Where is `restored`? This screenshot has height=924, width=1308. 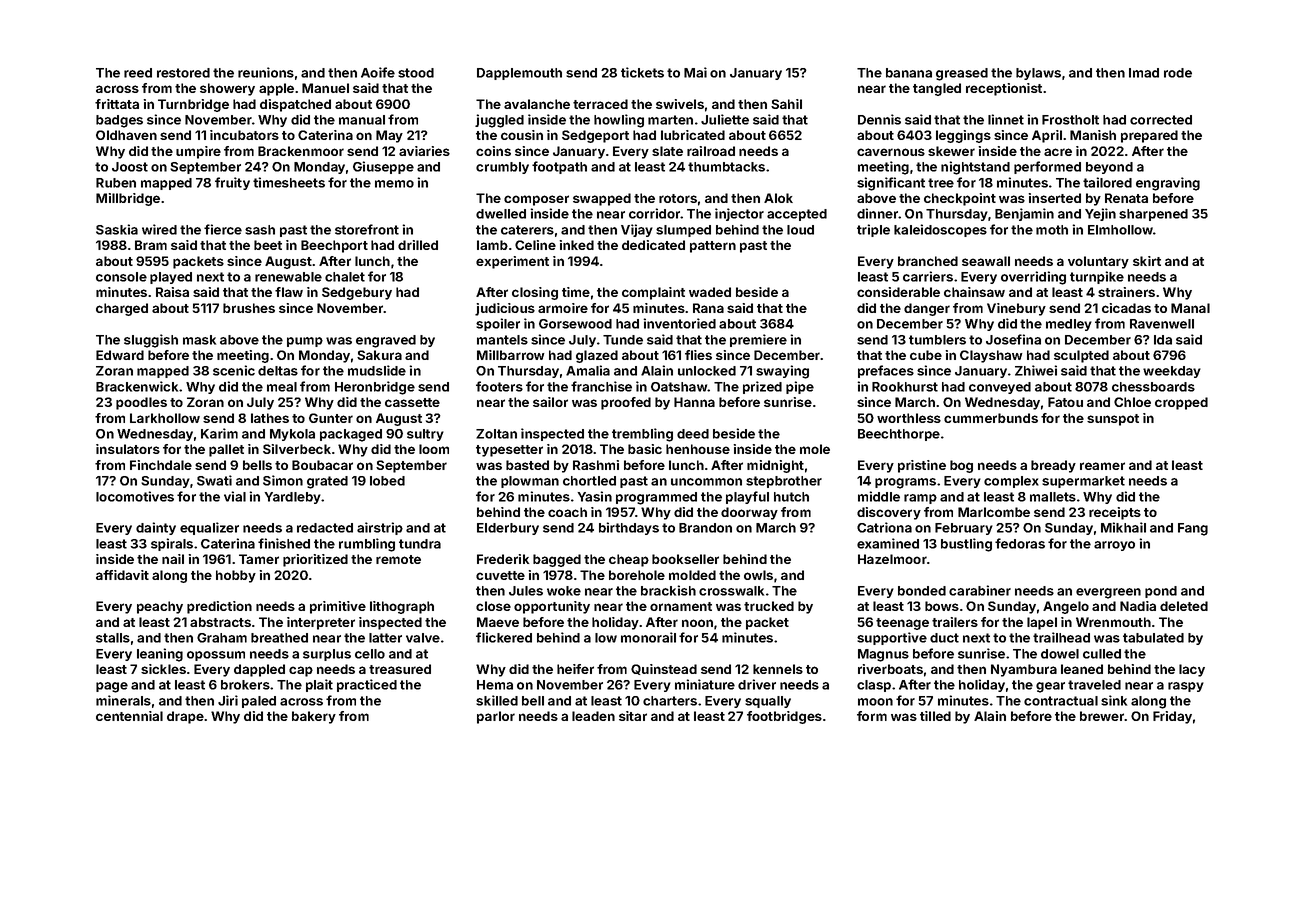
restored is located at coordinates (183, 73).
